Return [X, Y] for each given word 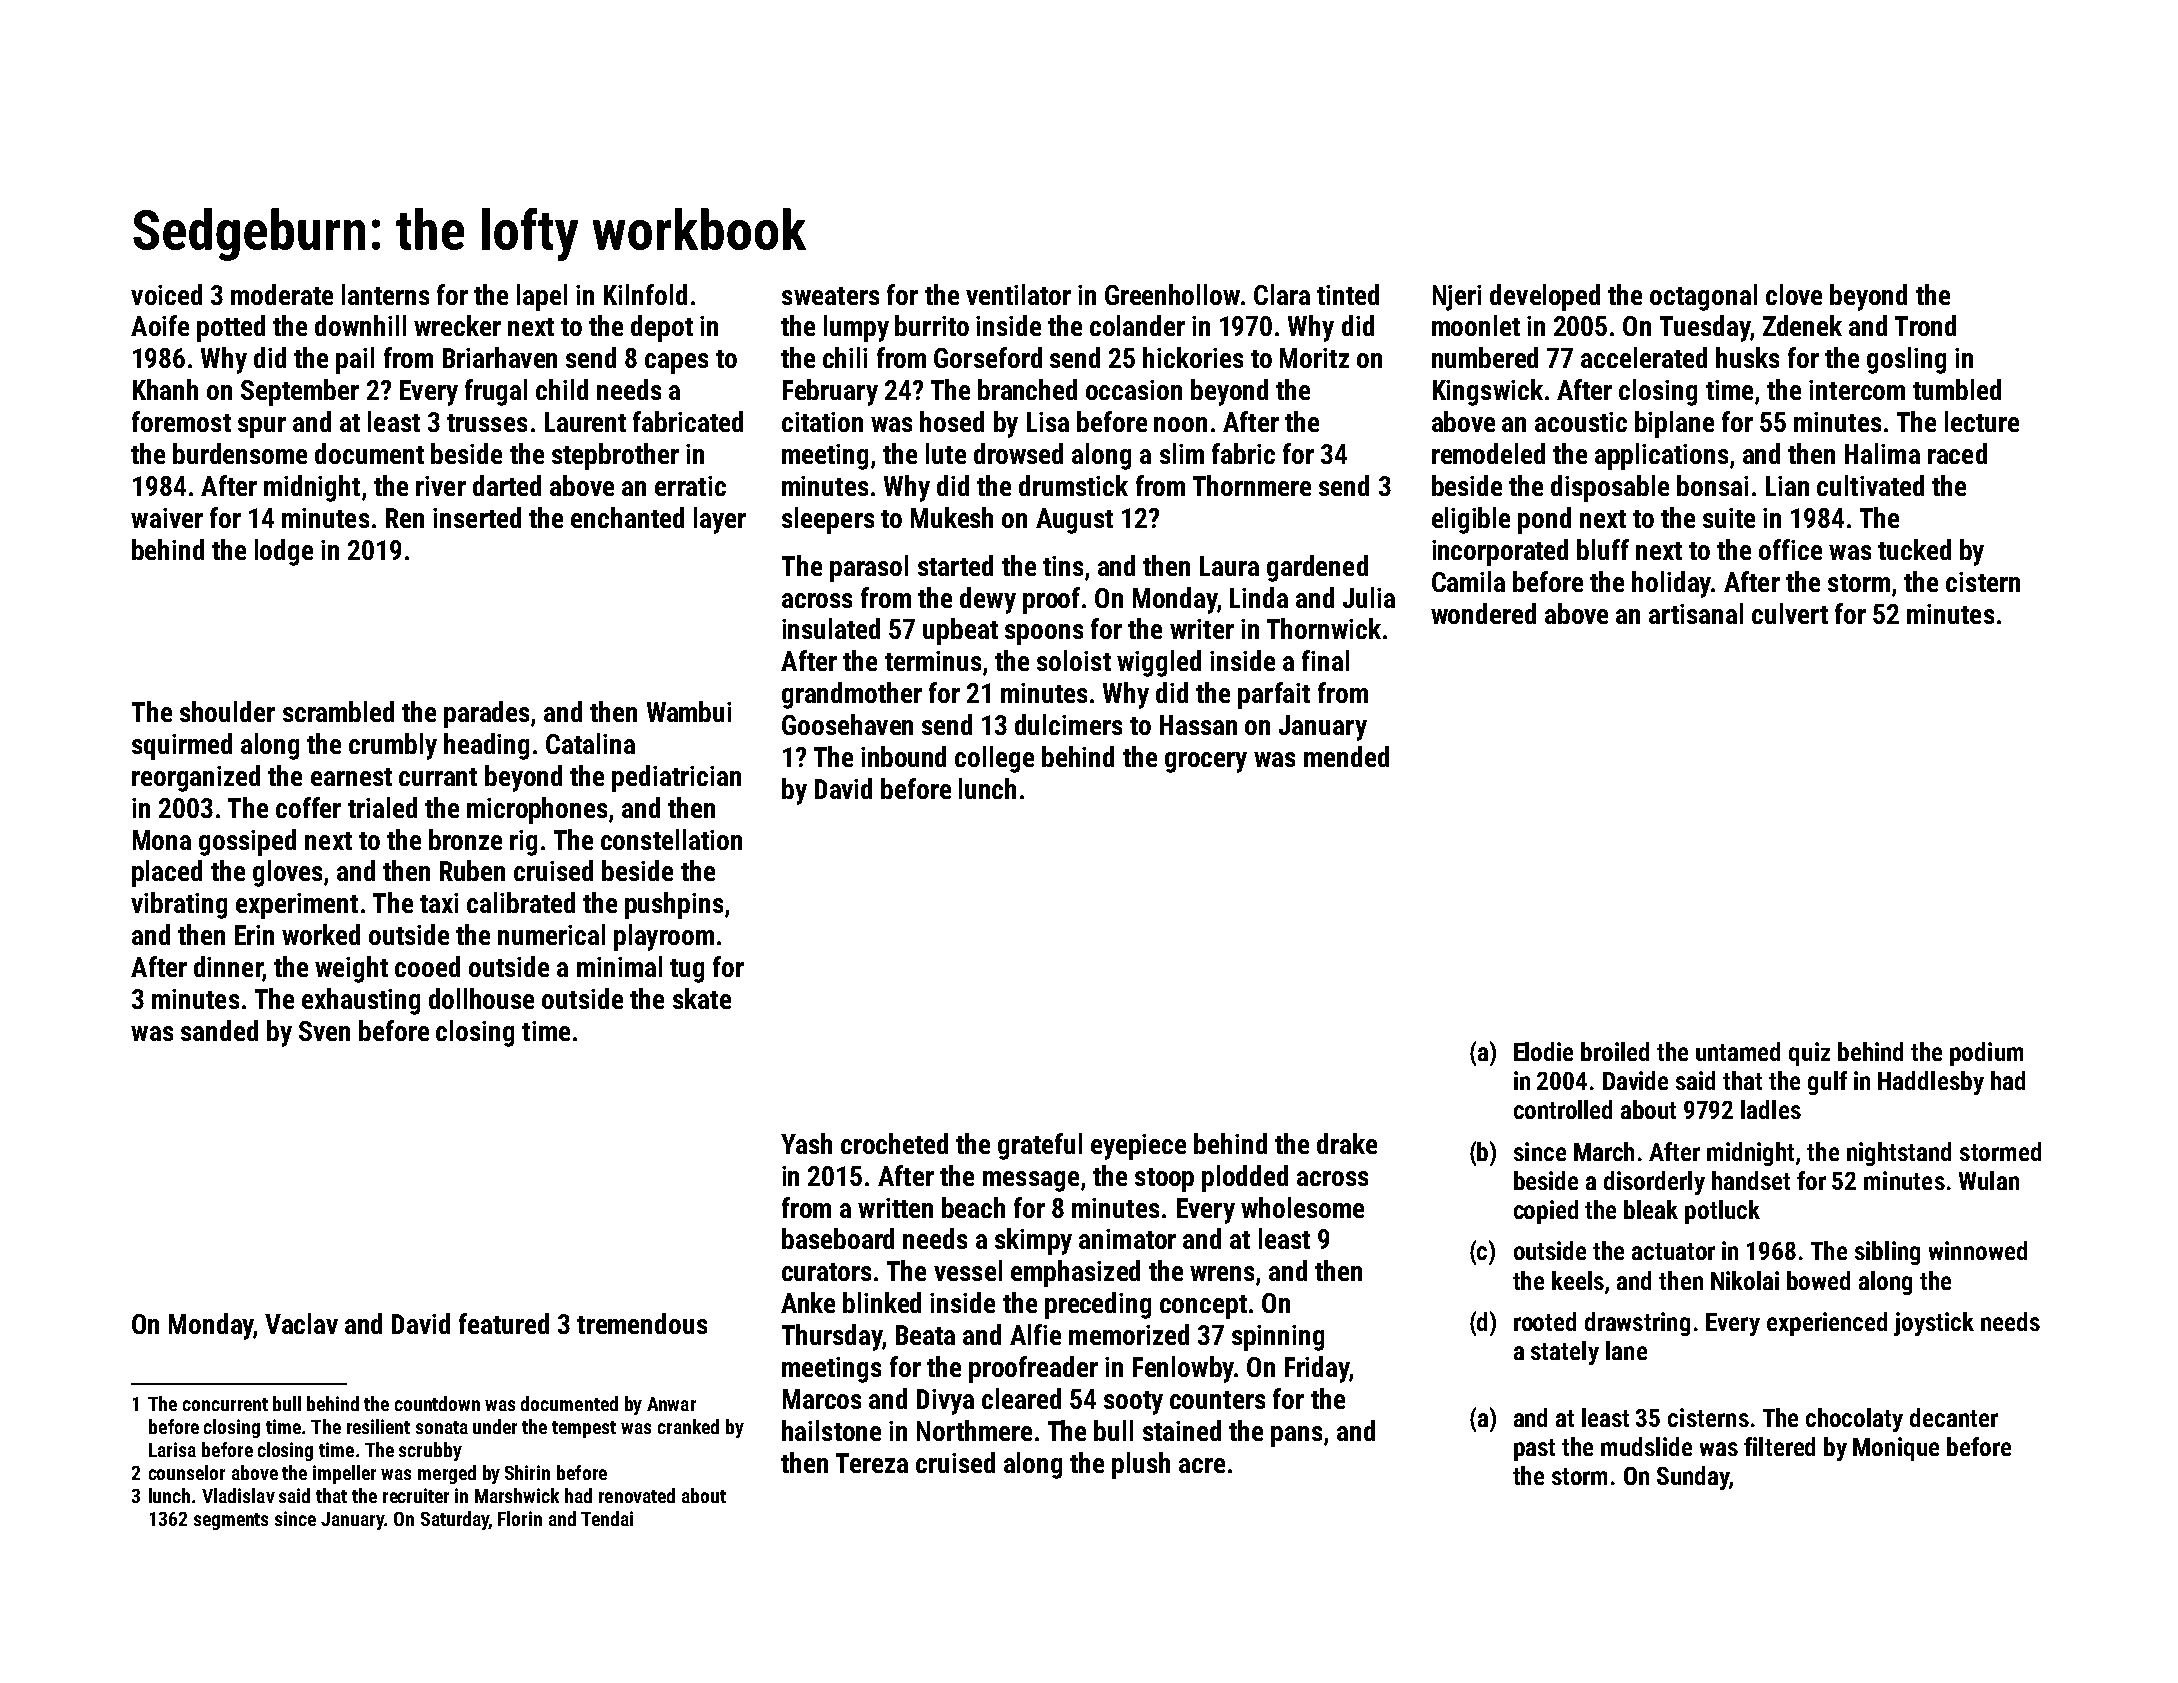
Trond [1925, 325]
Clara [1282, 294]
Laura [1229, 566]
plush [1141, 1465]
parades [486, 714]
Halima [1882, 453]
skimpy [1033, 1241]
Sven [324, 1031]
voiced [166, 294]
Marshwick [517, 1495]
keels [1578, 1280]
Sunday [1693, 1478]
